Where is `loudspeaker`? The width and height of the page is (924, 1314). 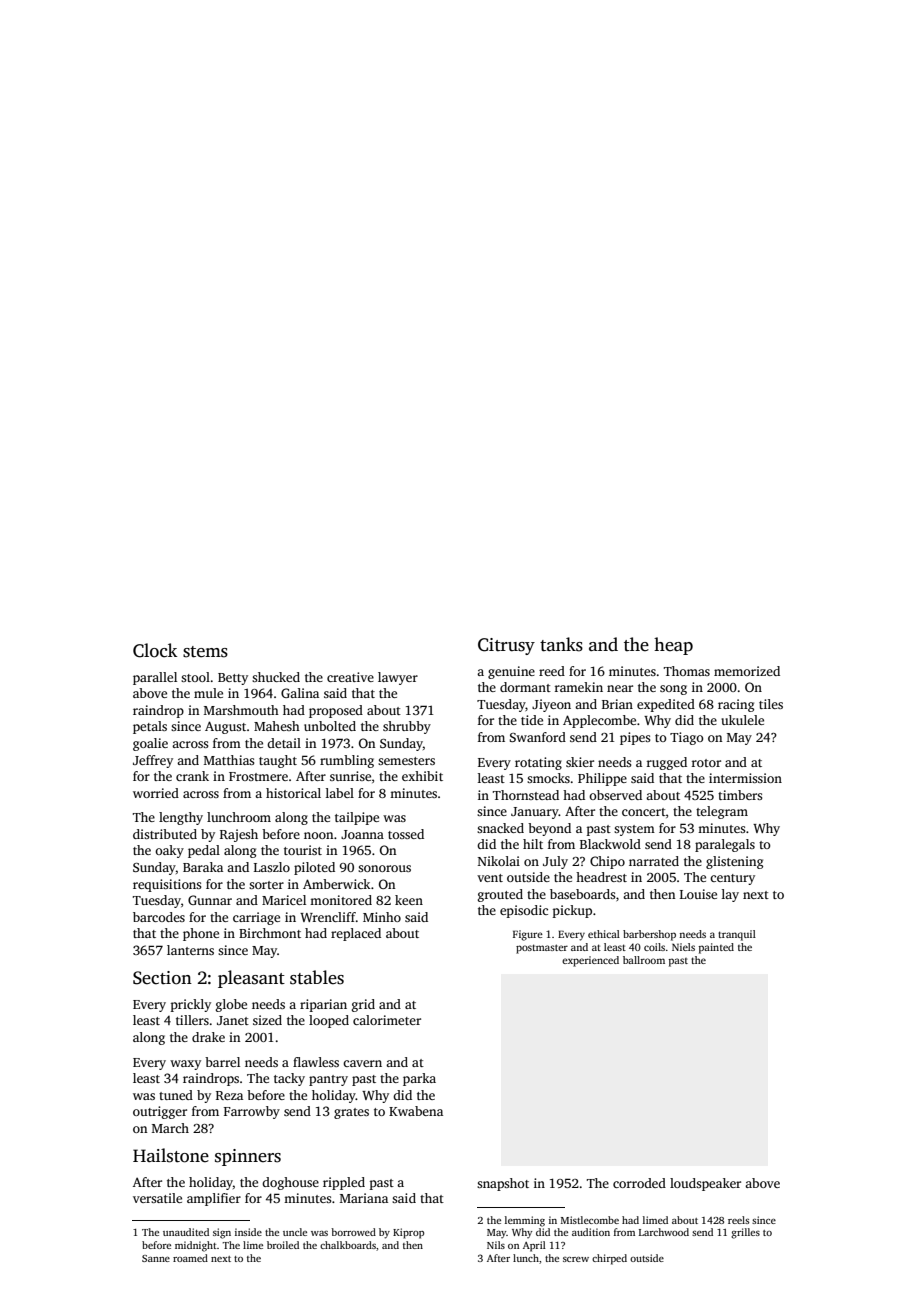 loudspeaker is located at coordinates (705, 1184).
